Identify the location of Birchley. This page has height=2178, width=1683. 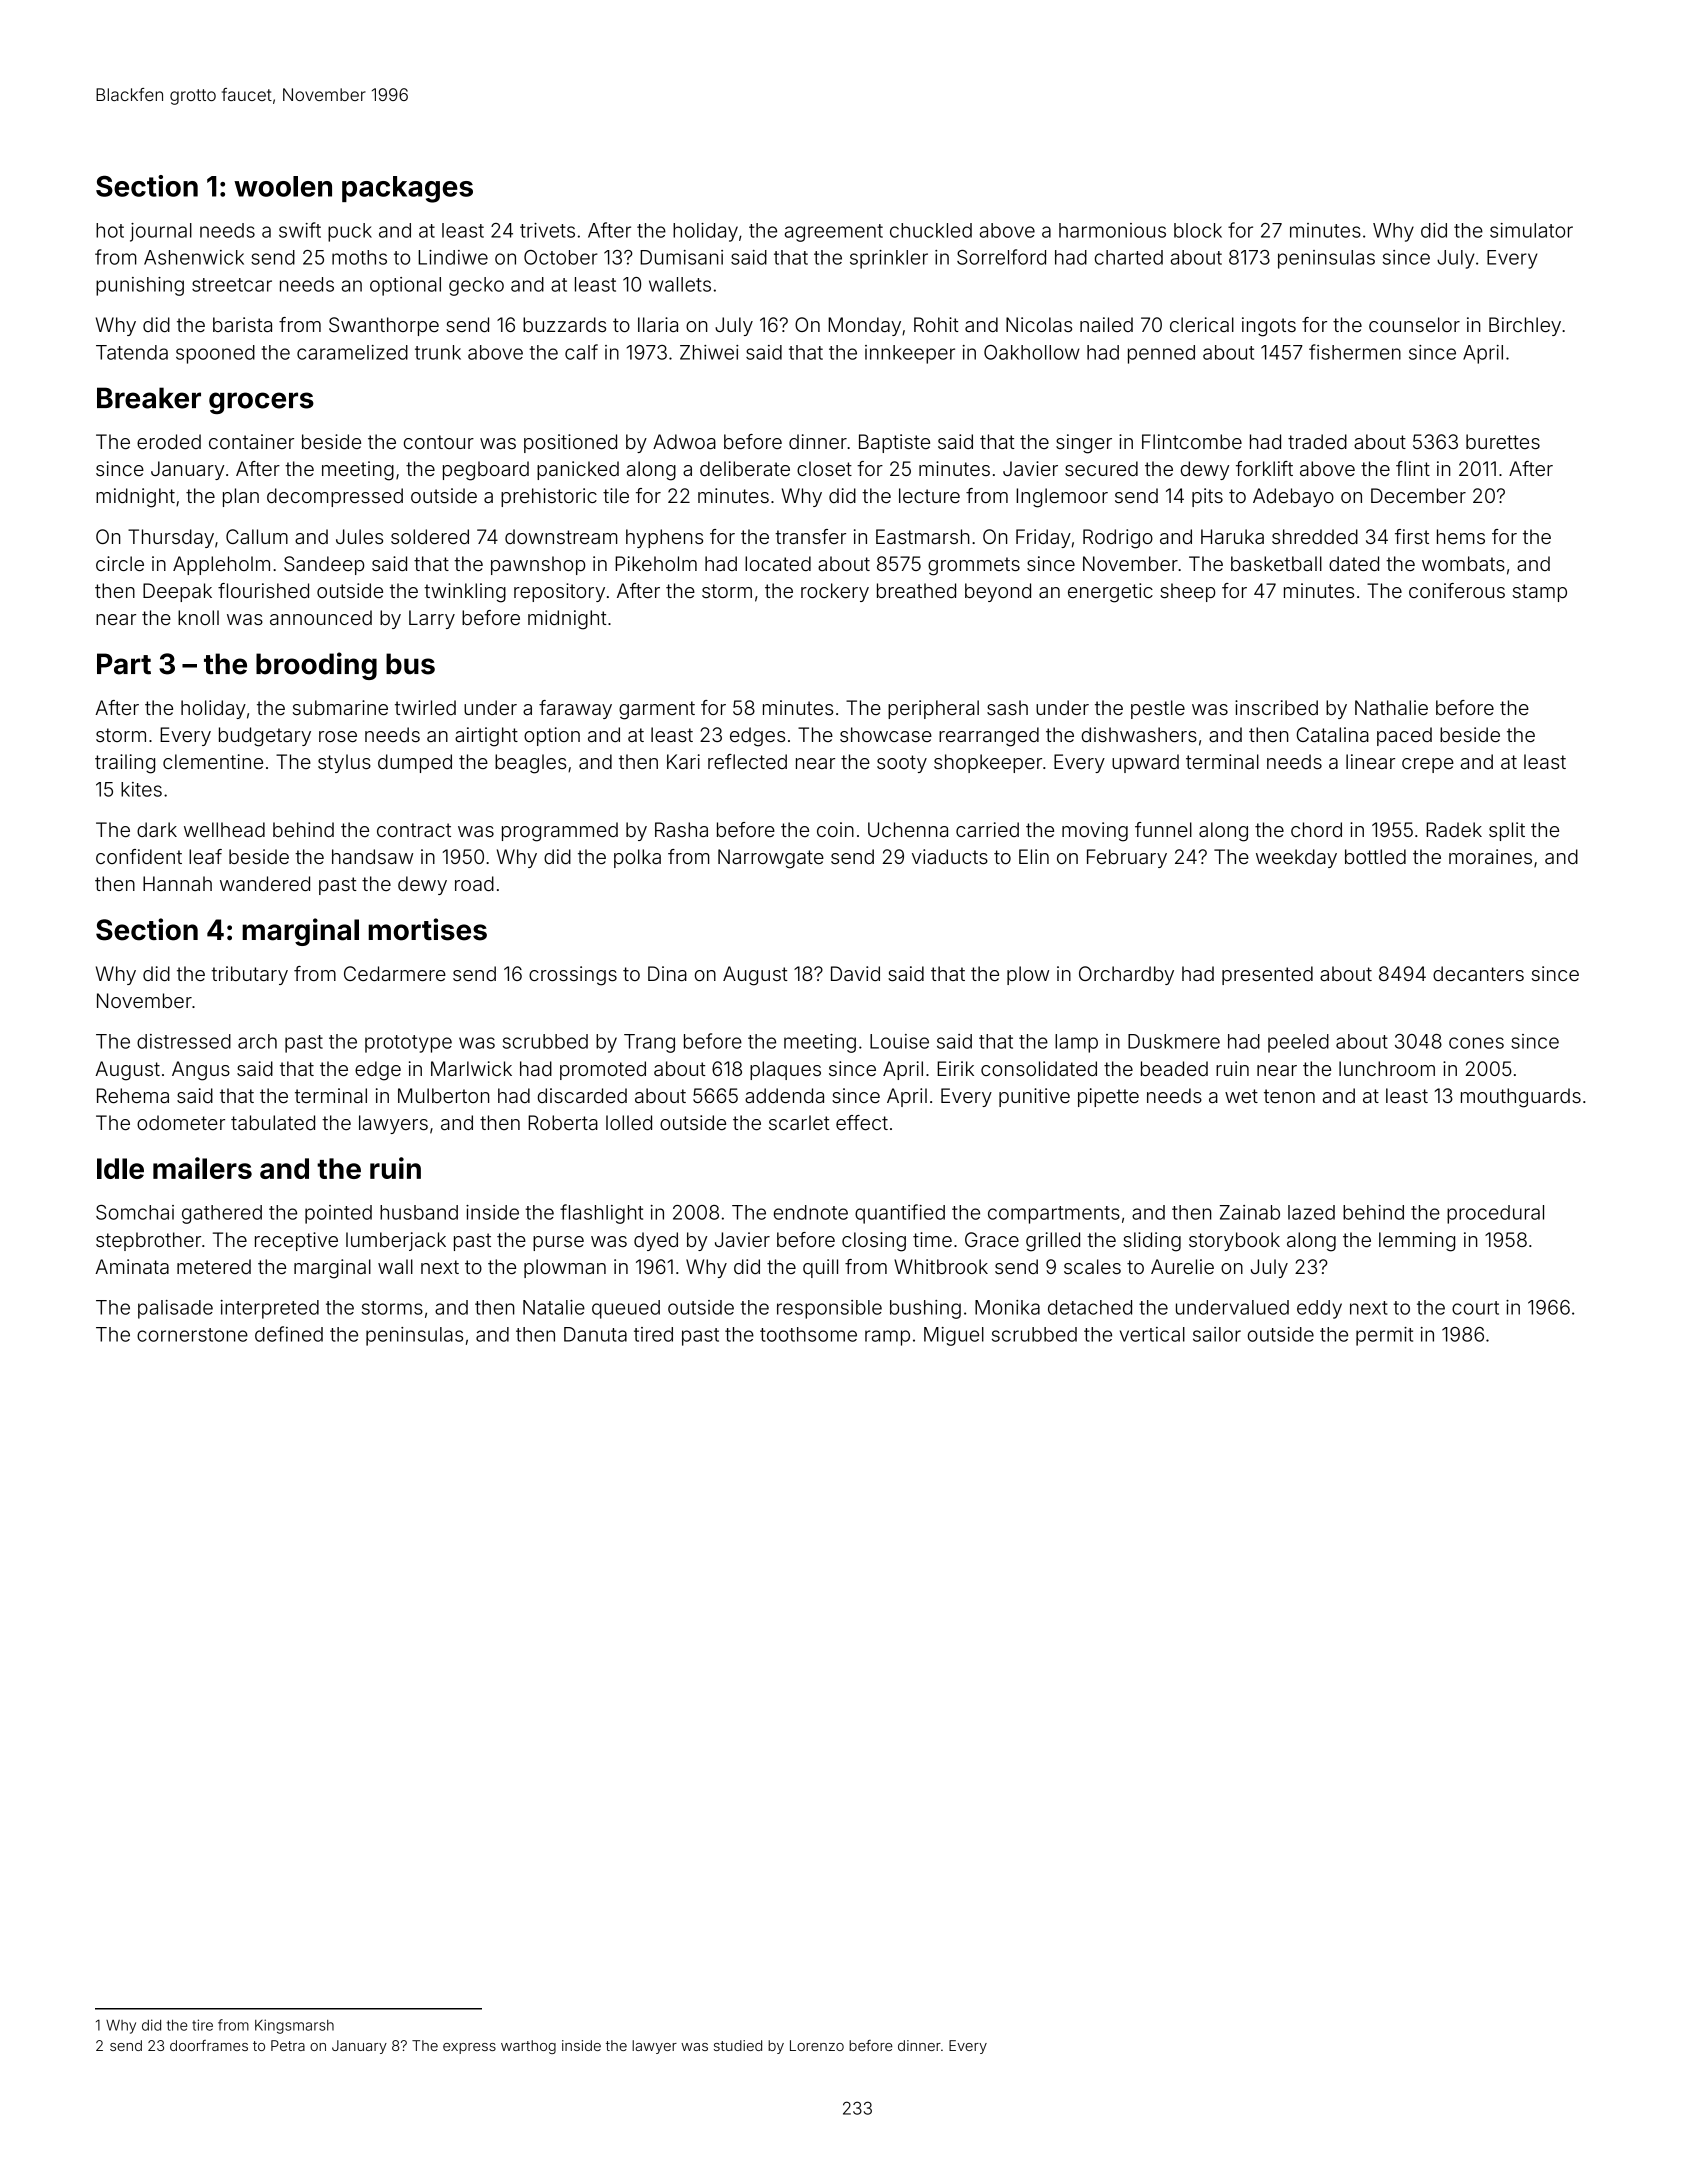
(1525, 326).
